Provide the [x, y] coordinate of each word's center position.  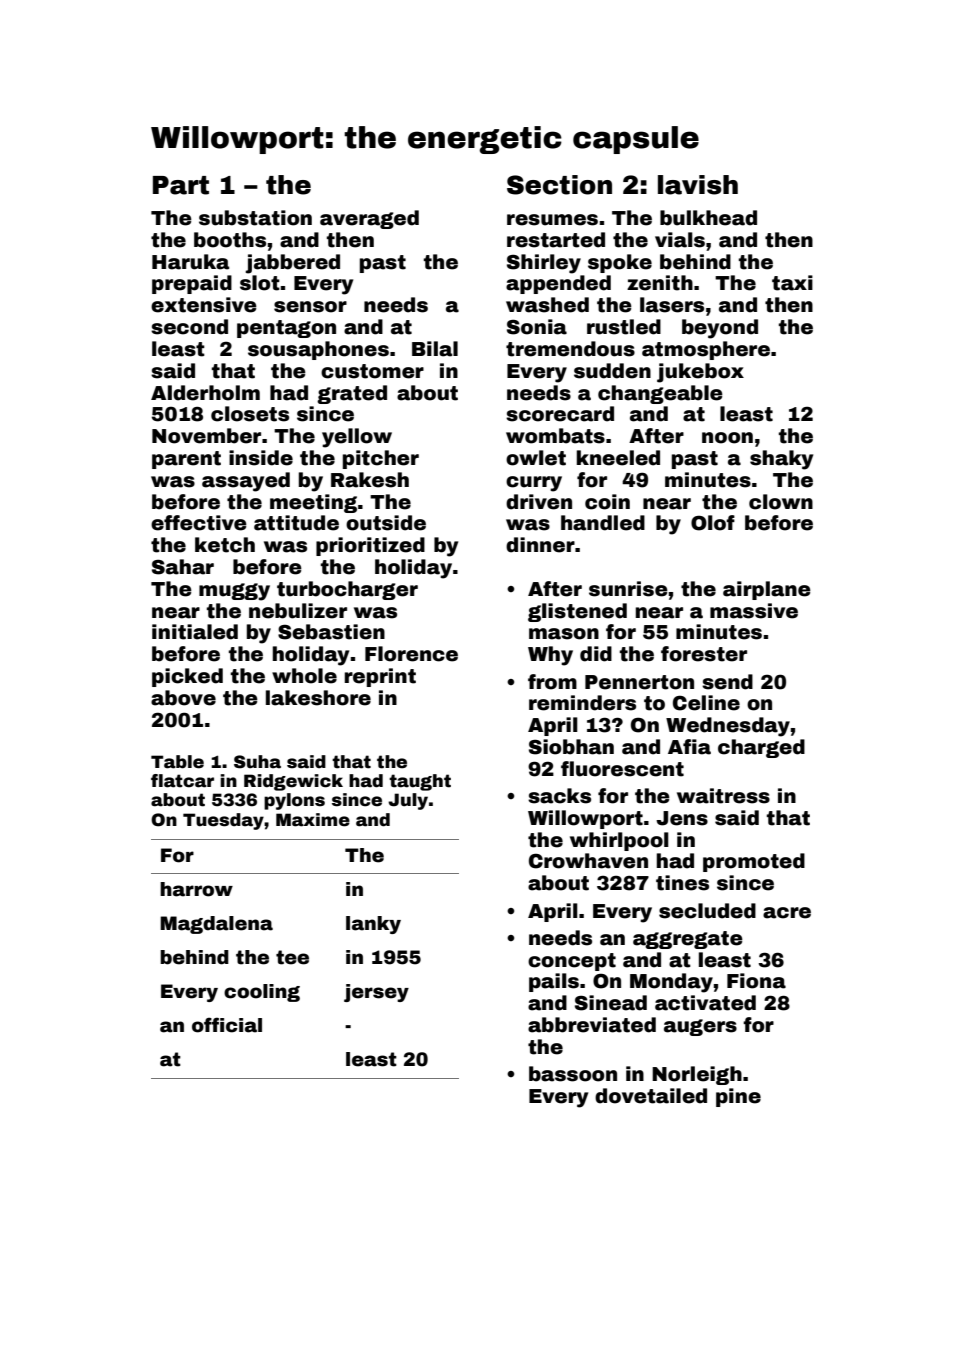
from [552, 682]
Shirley [544, 264]
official [227, 1025]
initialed [195, 632]
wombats [555, 436]
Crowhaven [588, 861]
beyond [720, 329]
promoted [754, 862]
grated [352, 394]
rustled [624, 327]
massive [754, 611]
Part [181, 185]
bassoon [573, 1074]
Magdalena [216, 925]
